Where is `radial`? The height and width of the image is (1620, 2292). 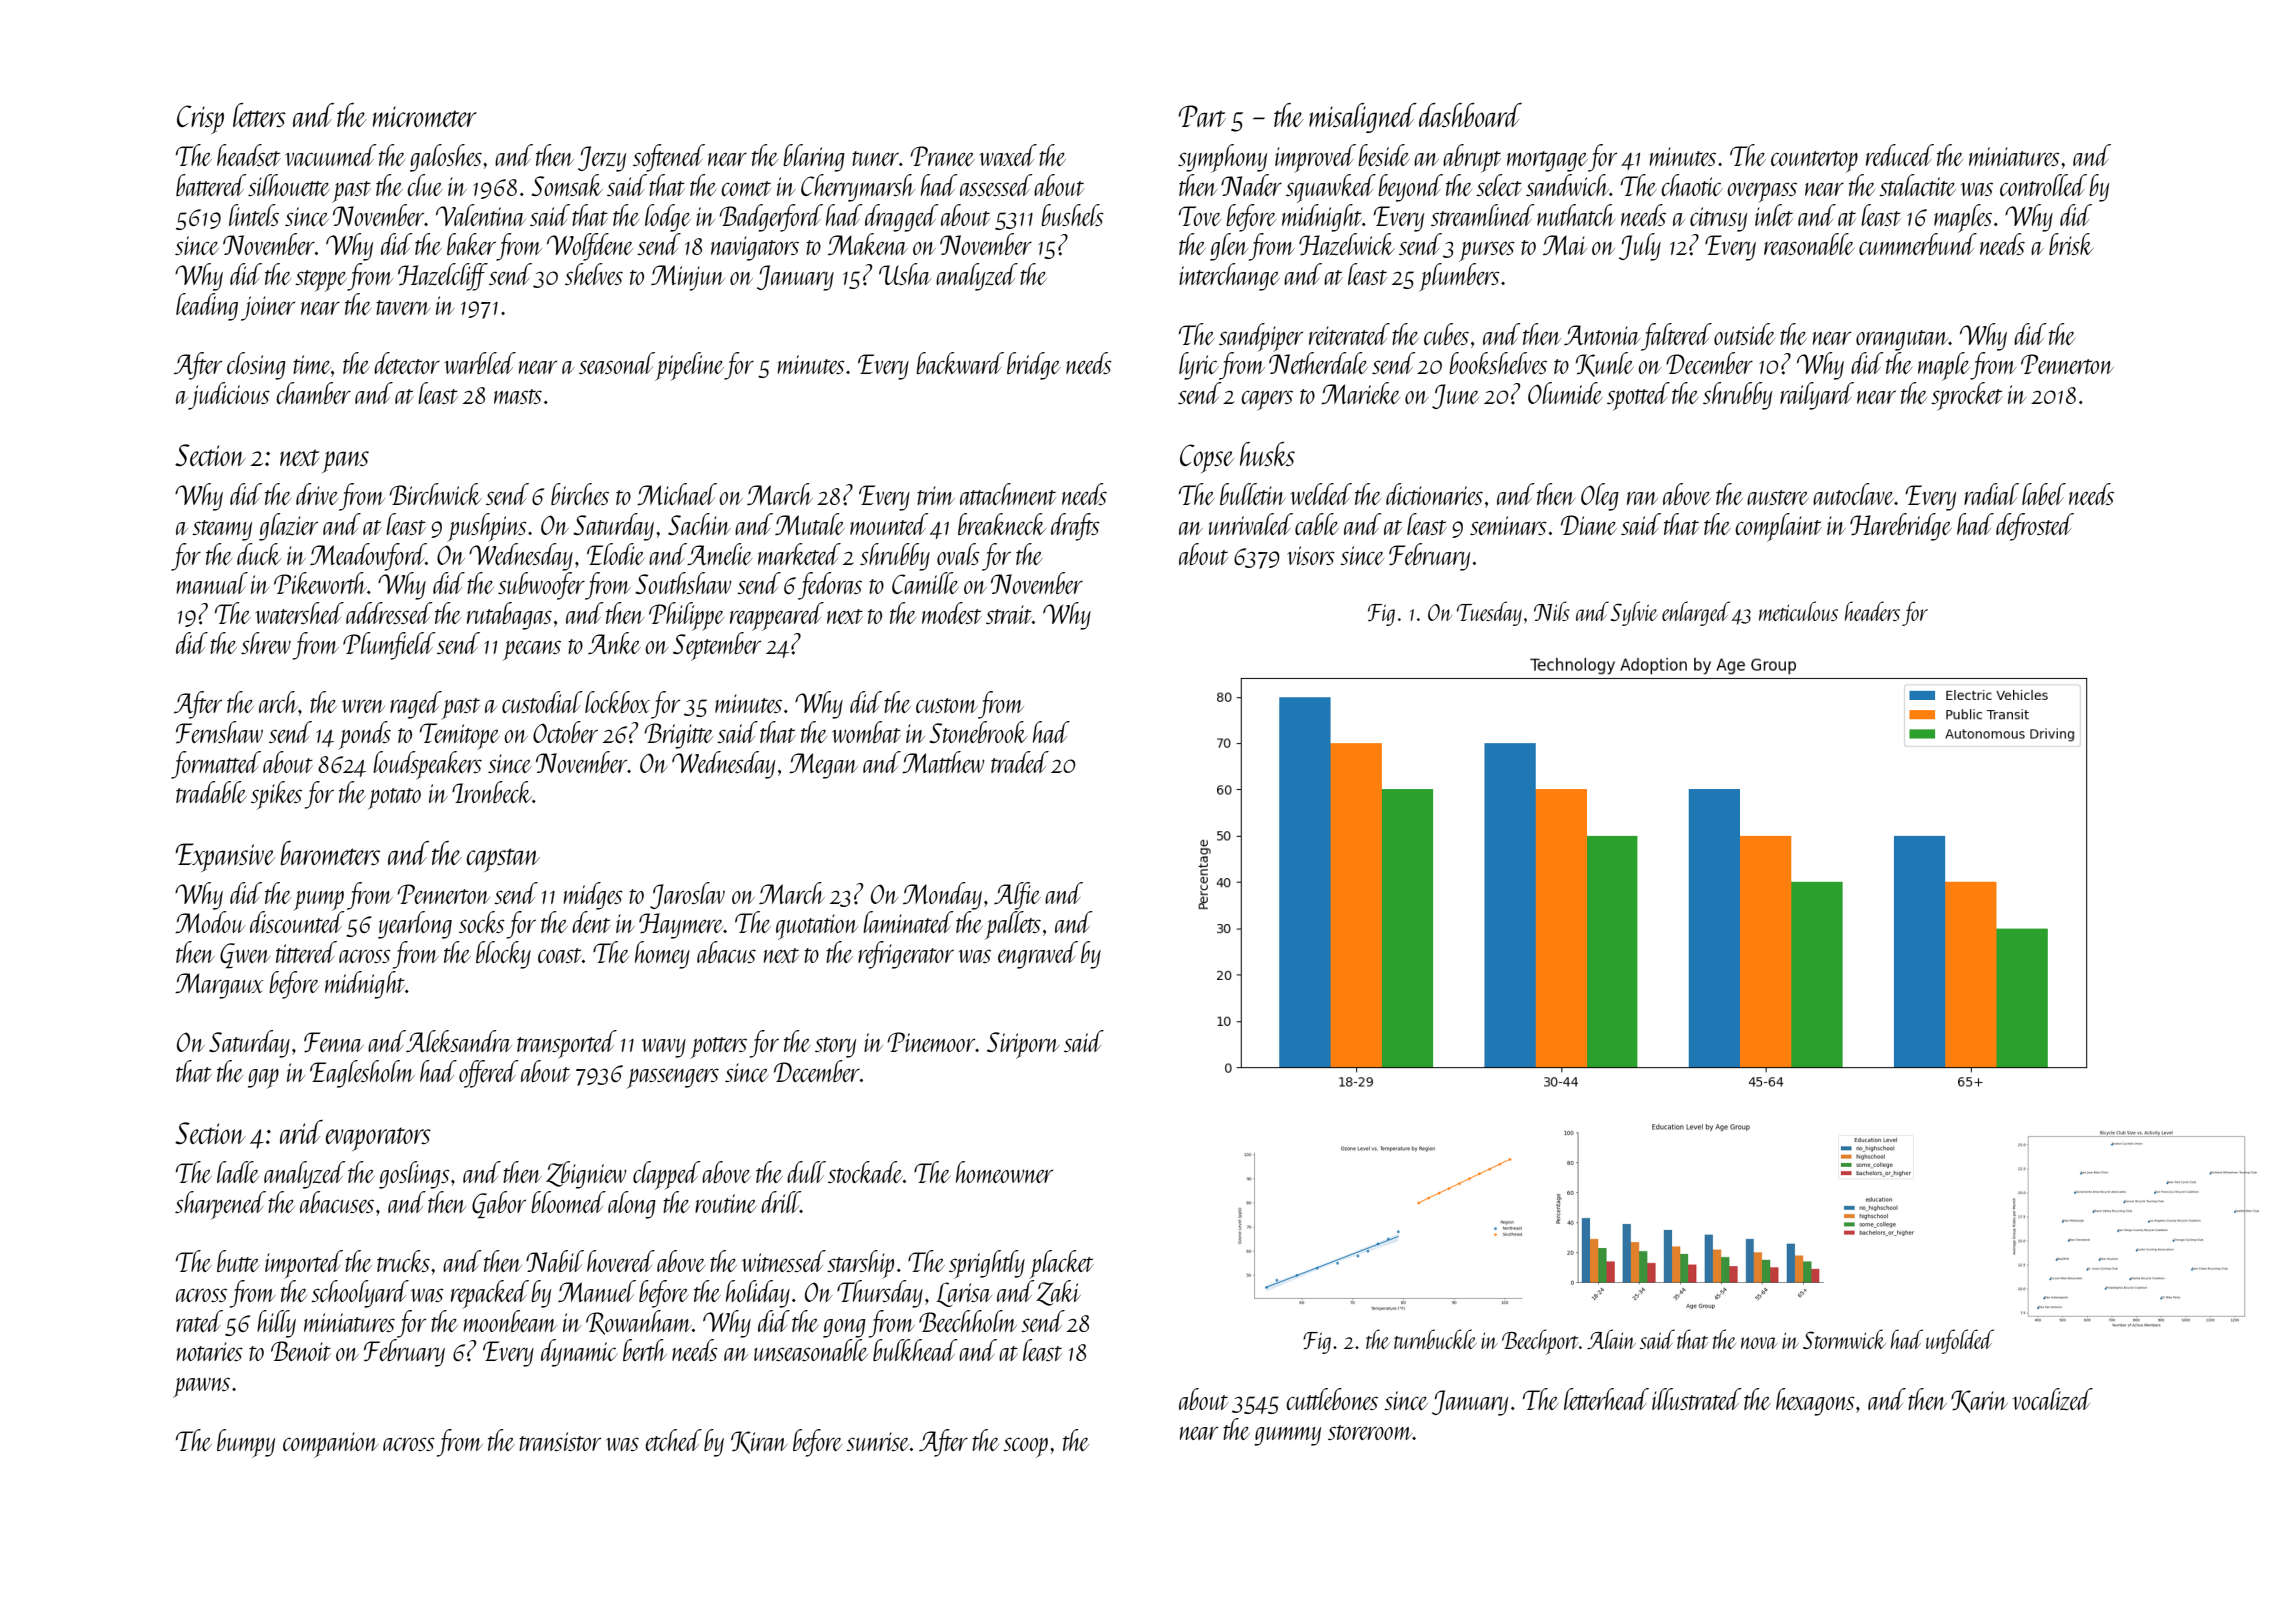
radial is located at coordinates (1991, 494).
